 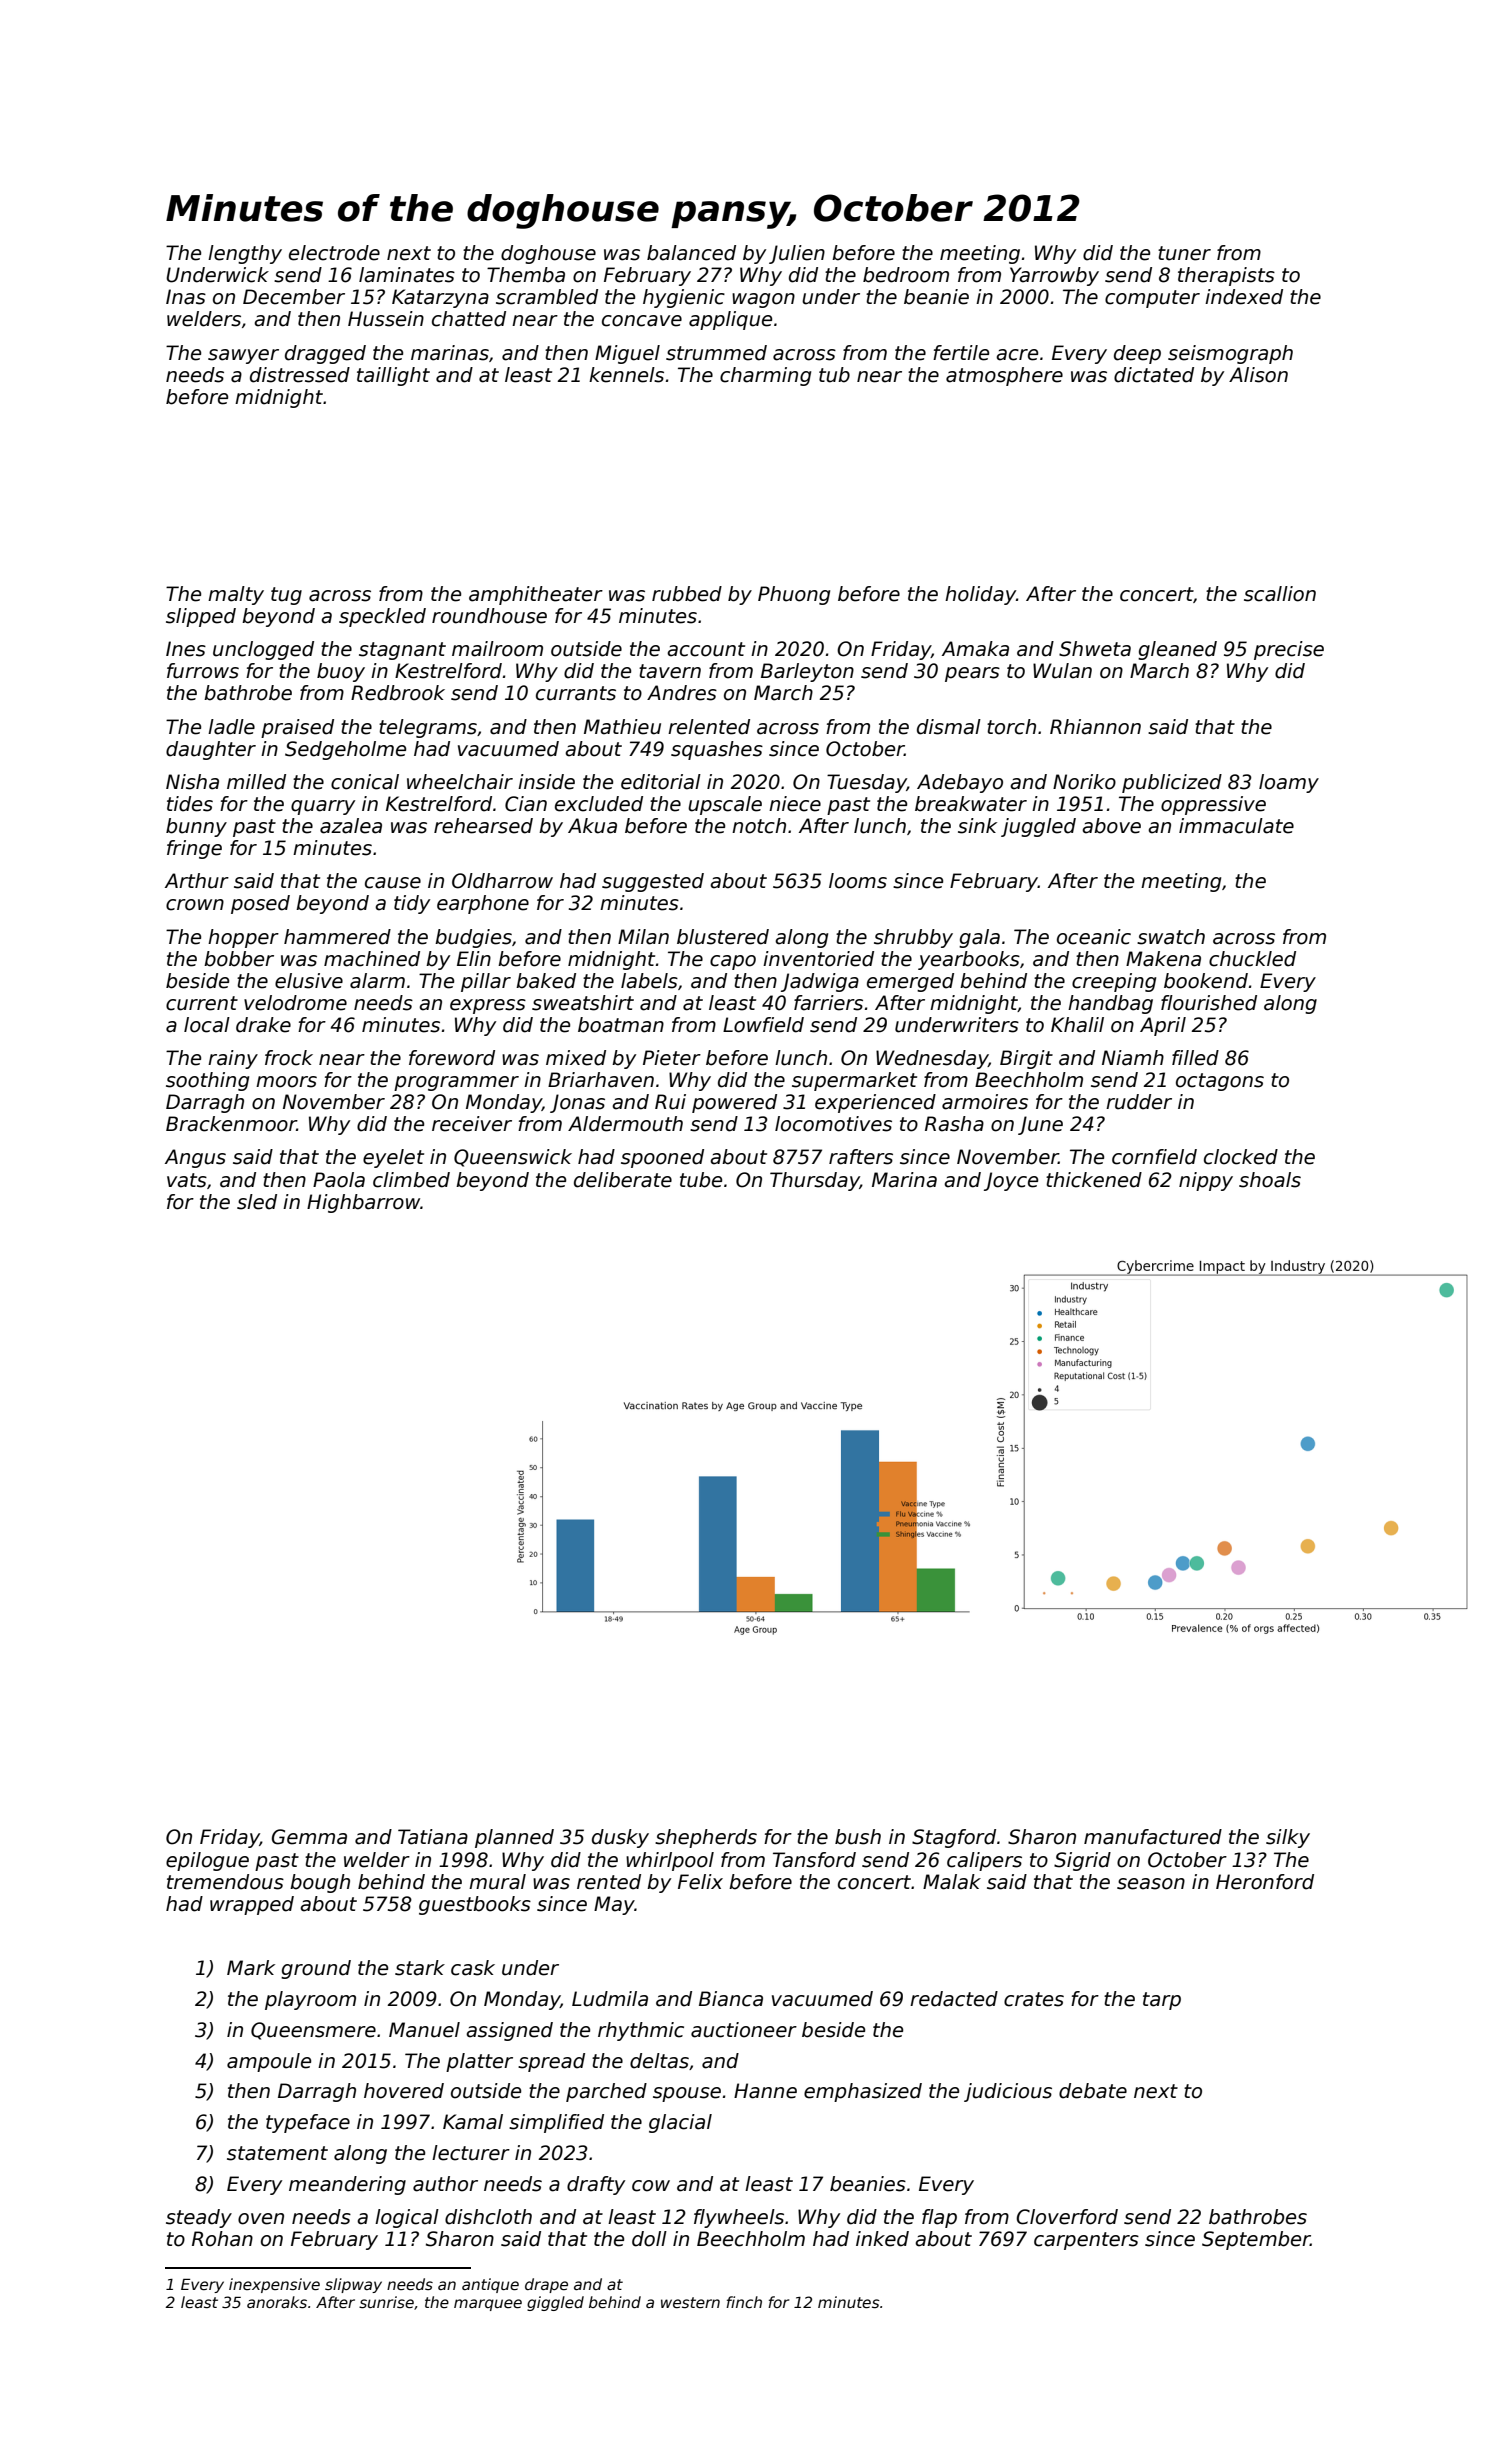 I want to click on Alison, so click(x=1258, y=375).
